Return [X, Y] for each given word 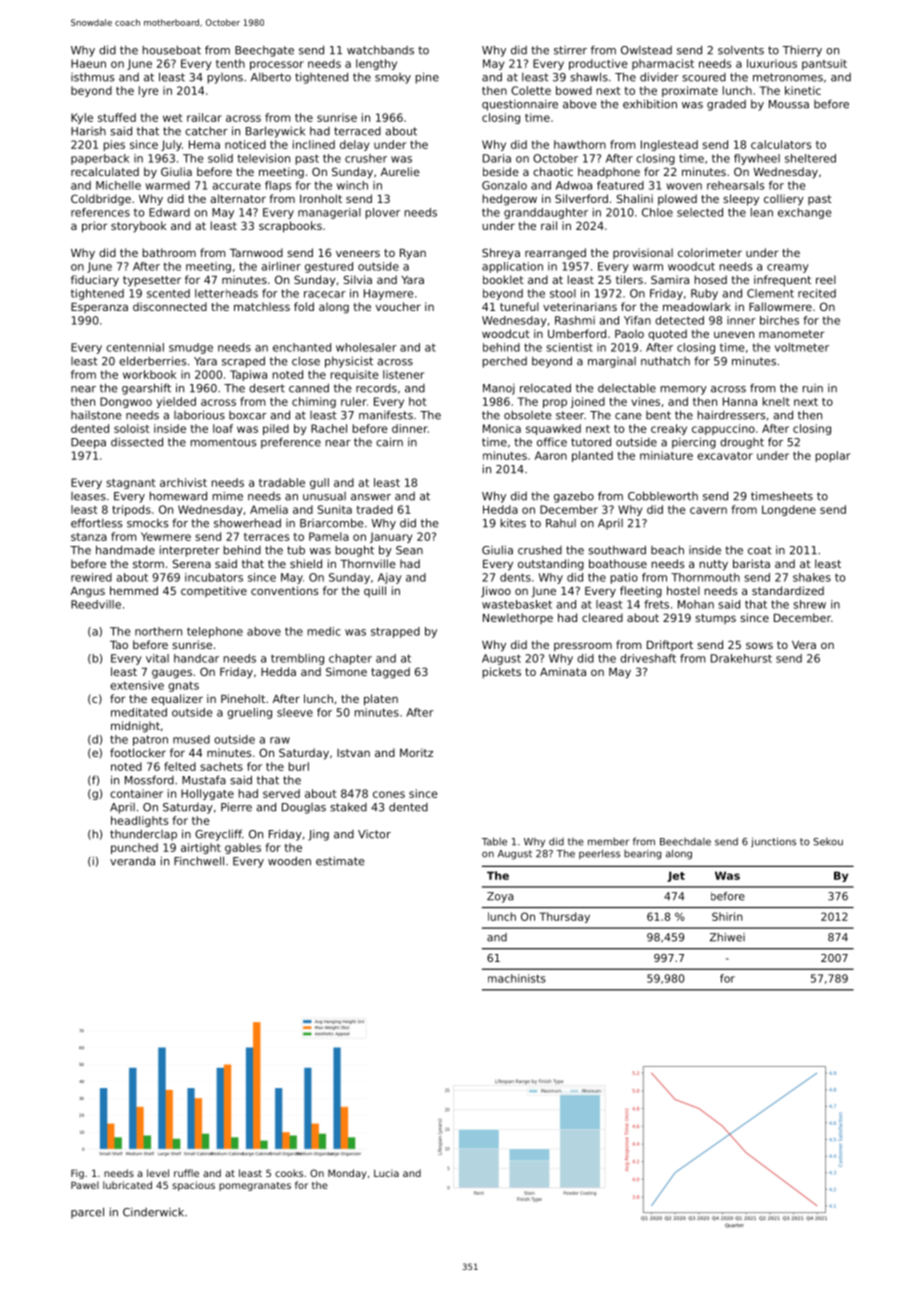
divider [659, 77]
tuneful [519, 306]
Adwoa [574, 185]
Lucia [386, 1173]
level [158, 1173]
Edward [169, 212]
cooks [289, 1173]
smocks [148, 523]
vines [645, 401]
